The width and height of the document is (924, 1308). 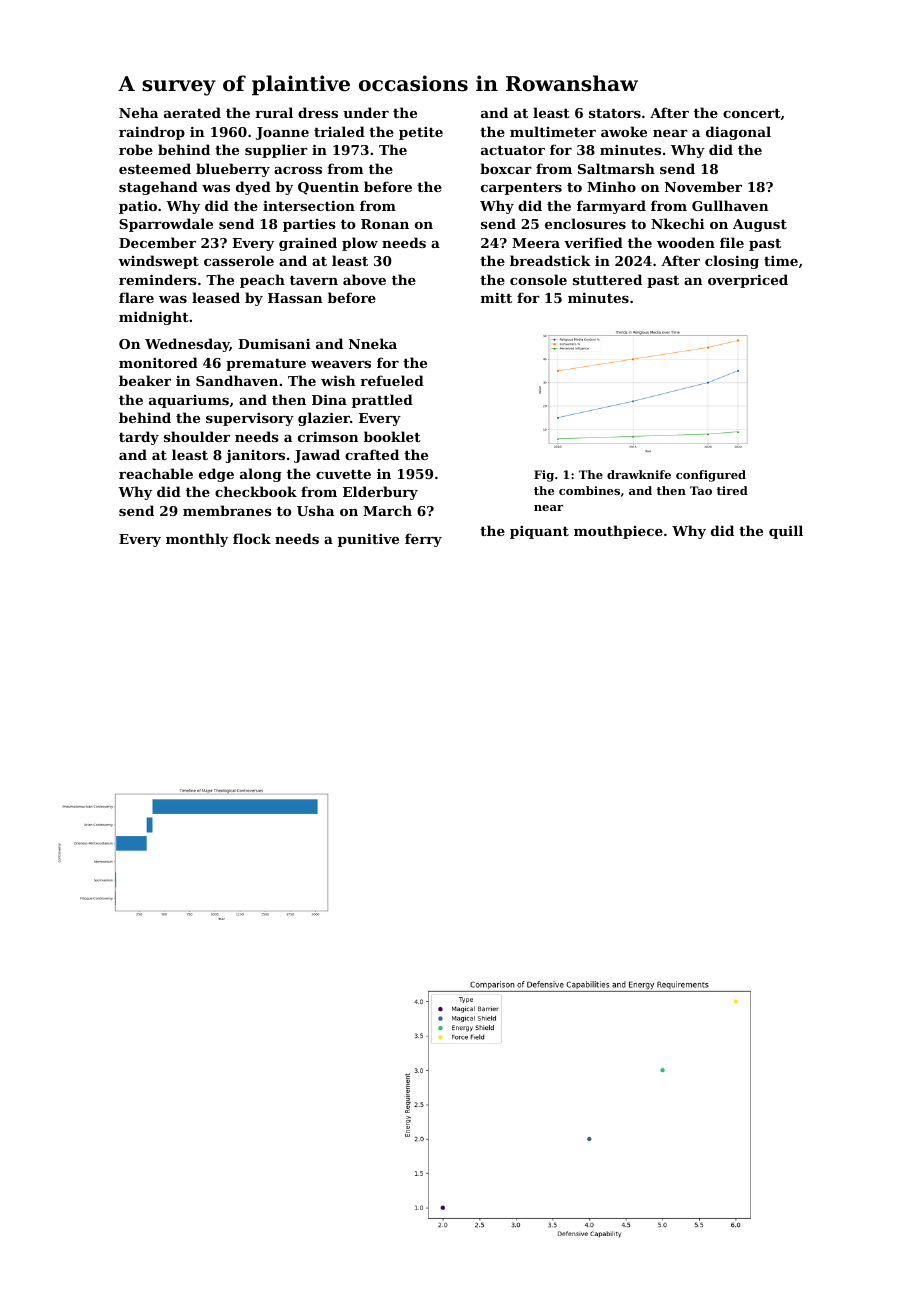 What do you see at coordinates (216, 297) in the document?
I see `leased` at bounding box center [216, 297].
